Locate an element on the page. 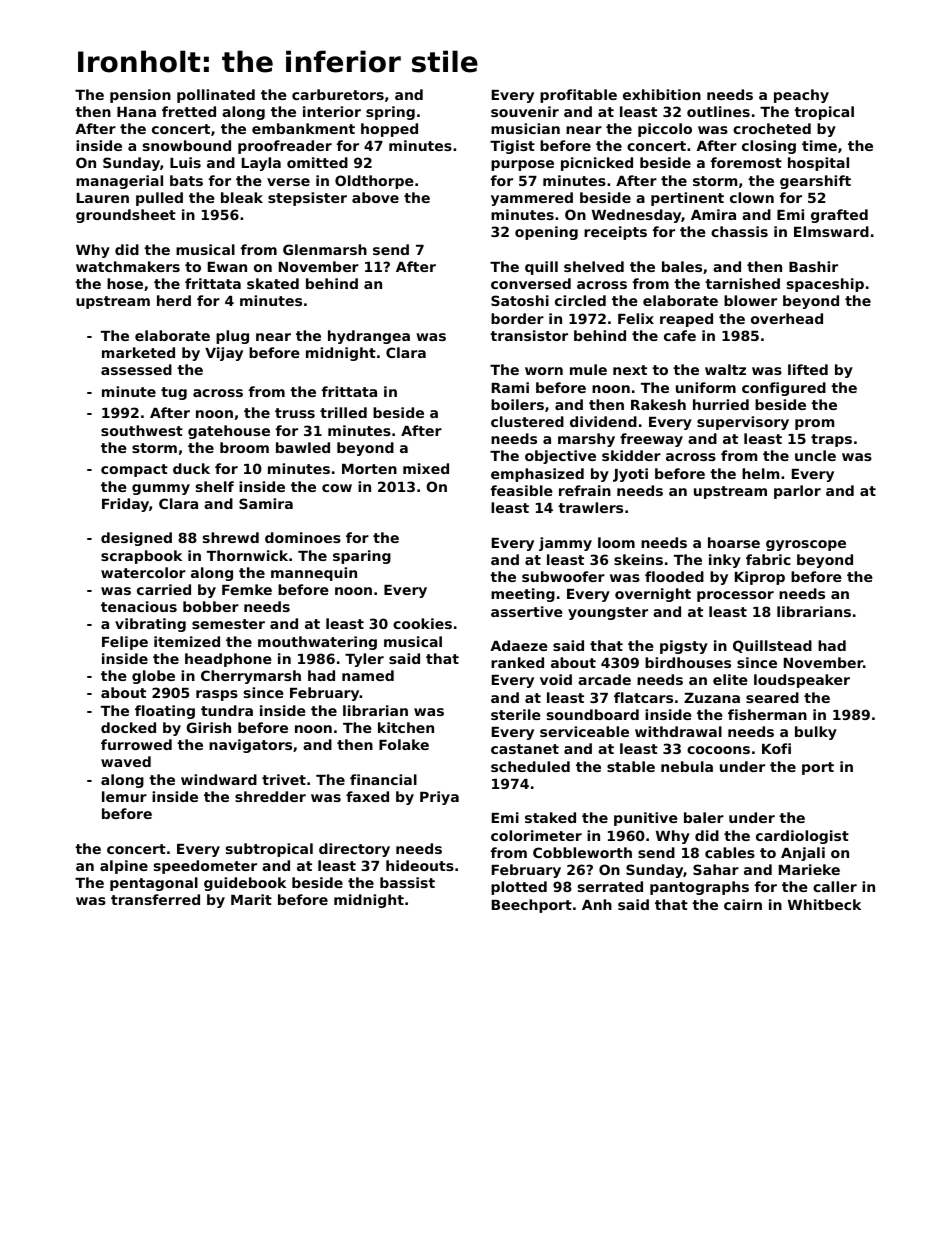 The image size is (952, 1233). southwest is located at coordinates (142, 430).
